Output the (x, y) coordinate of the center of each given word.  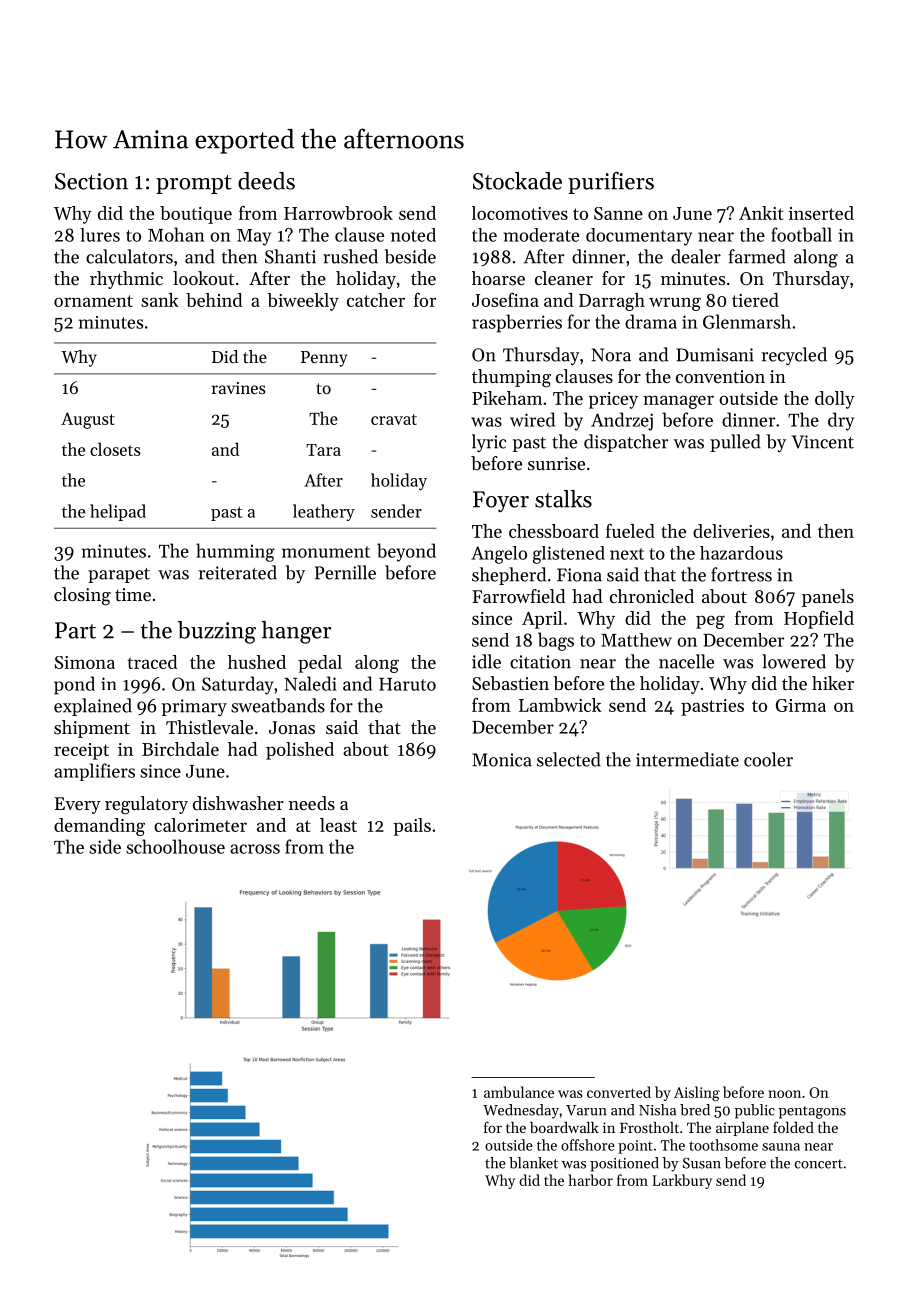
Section (91, 181)
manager (678, 402)
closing (82, 596)
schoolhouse (175, 846)
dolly (835, 400)
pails (412, 827)
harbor (590, 1180)
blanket (533, 1163)
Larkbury (682, 1181)
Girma (801, 705)
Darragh (612, 302)
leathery (324, 512)
